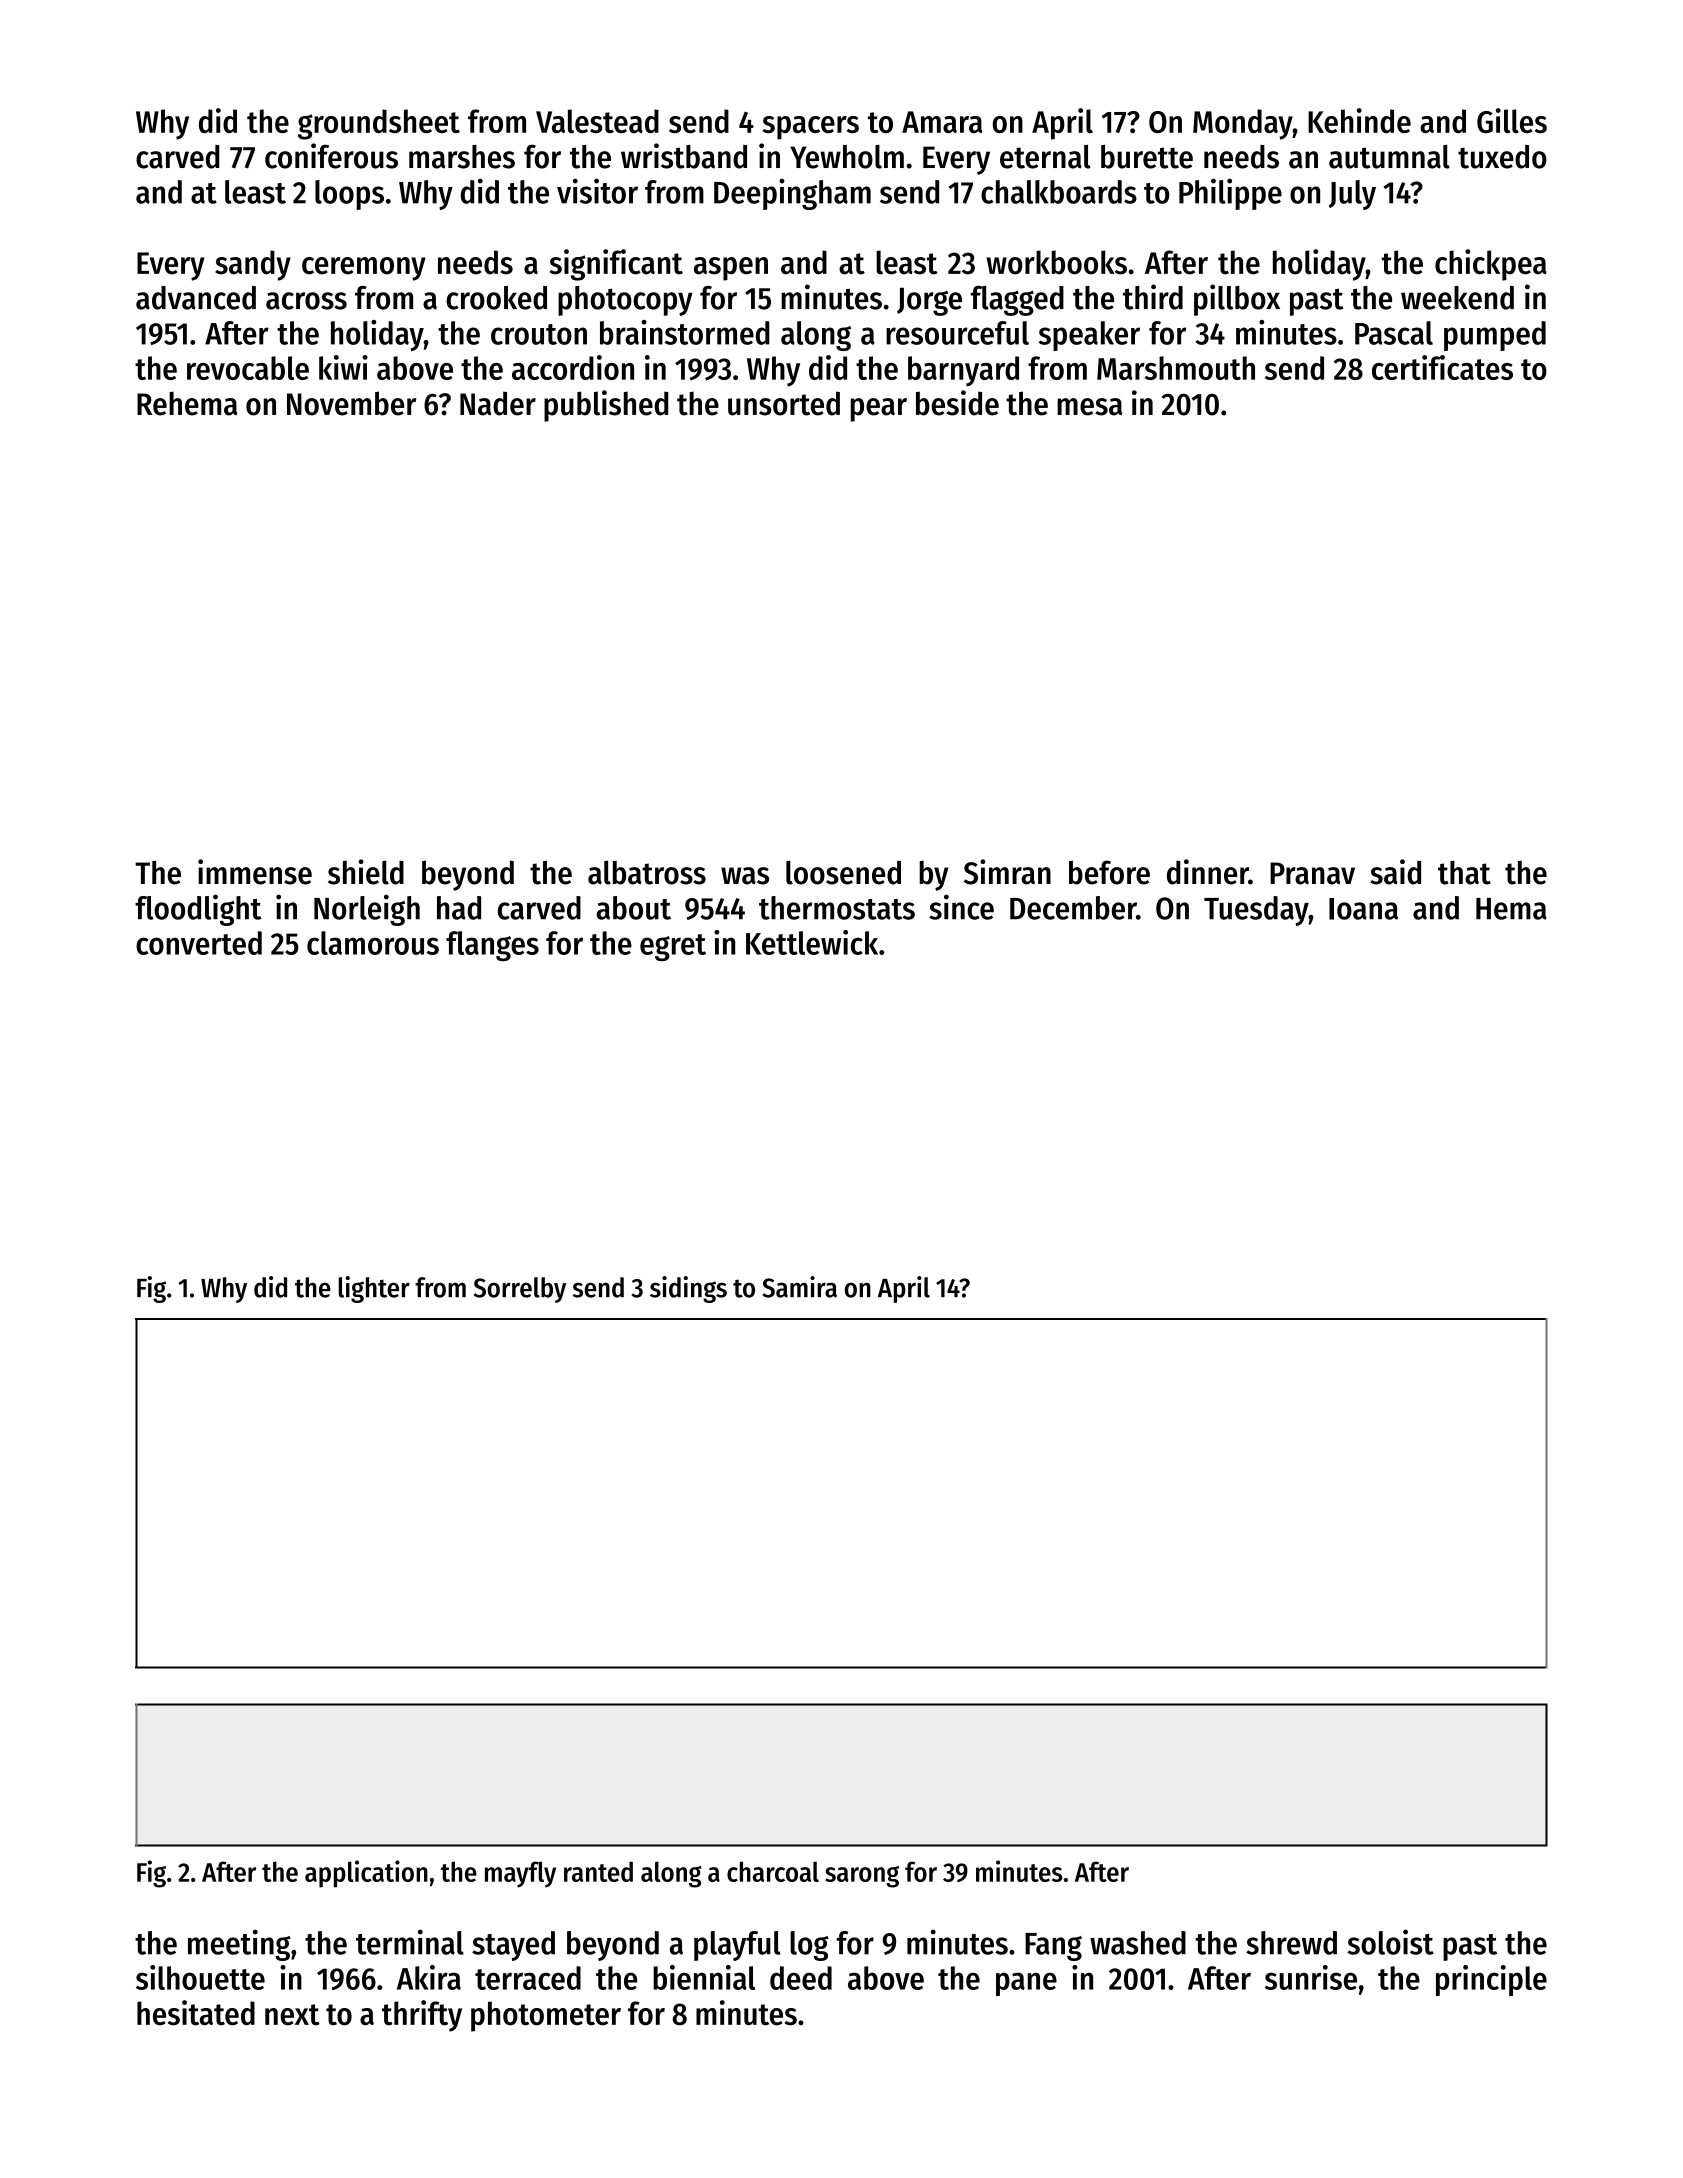 The width and height of the screenshot is (1683, 2178). What do you see at coordinates (1442, 367) in the screenshot?
I see `certificates` at bounding box center [1442, 367].
